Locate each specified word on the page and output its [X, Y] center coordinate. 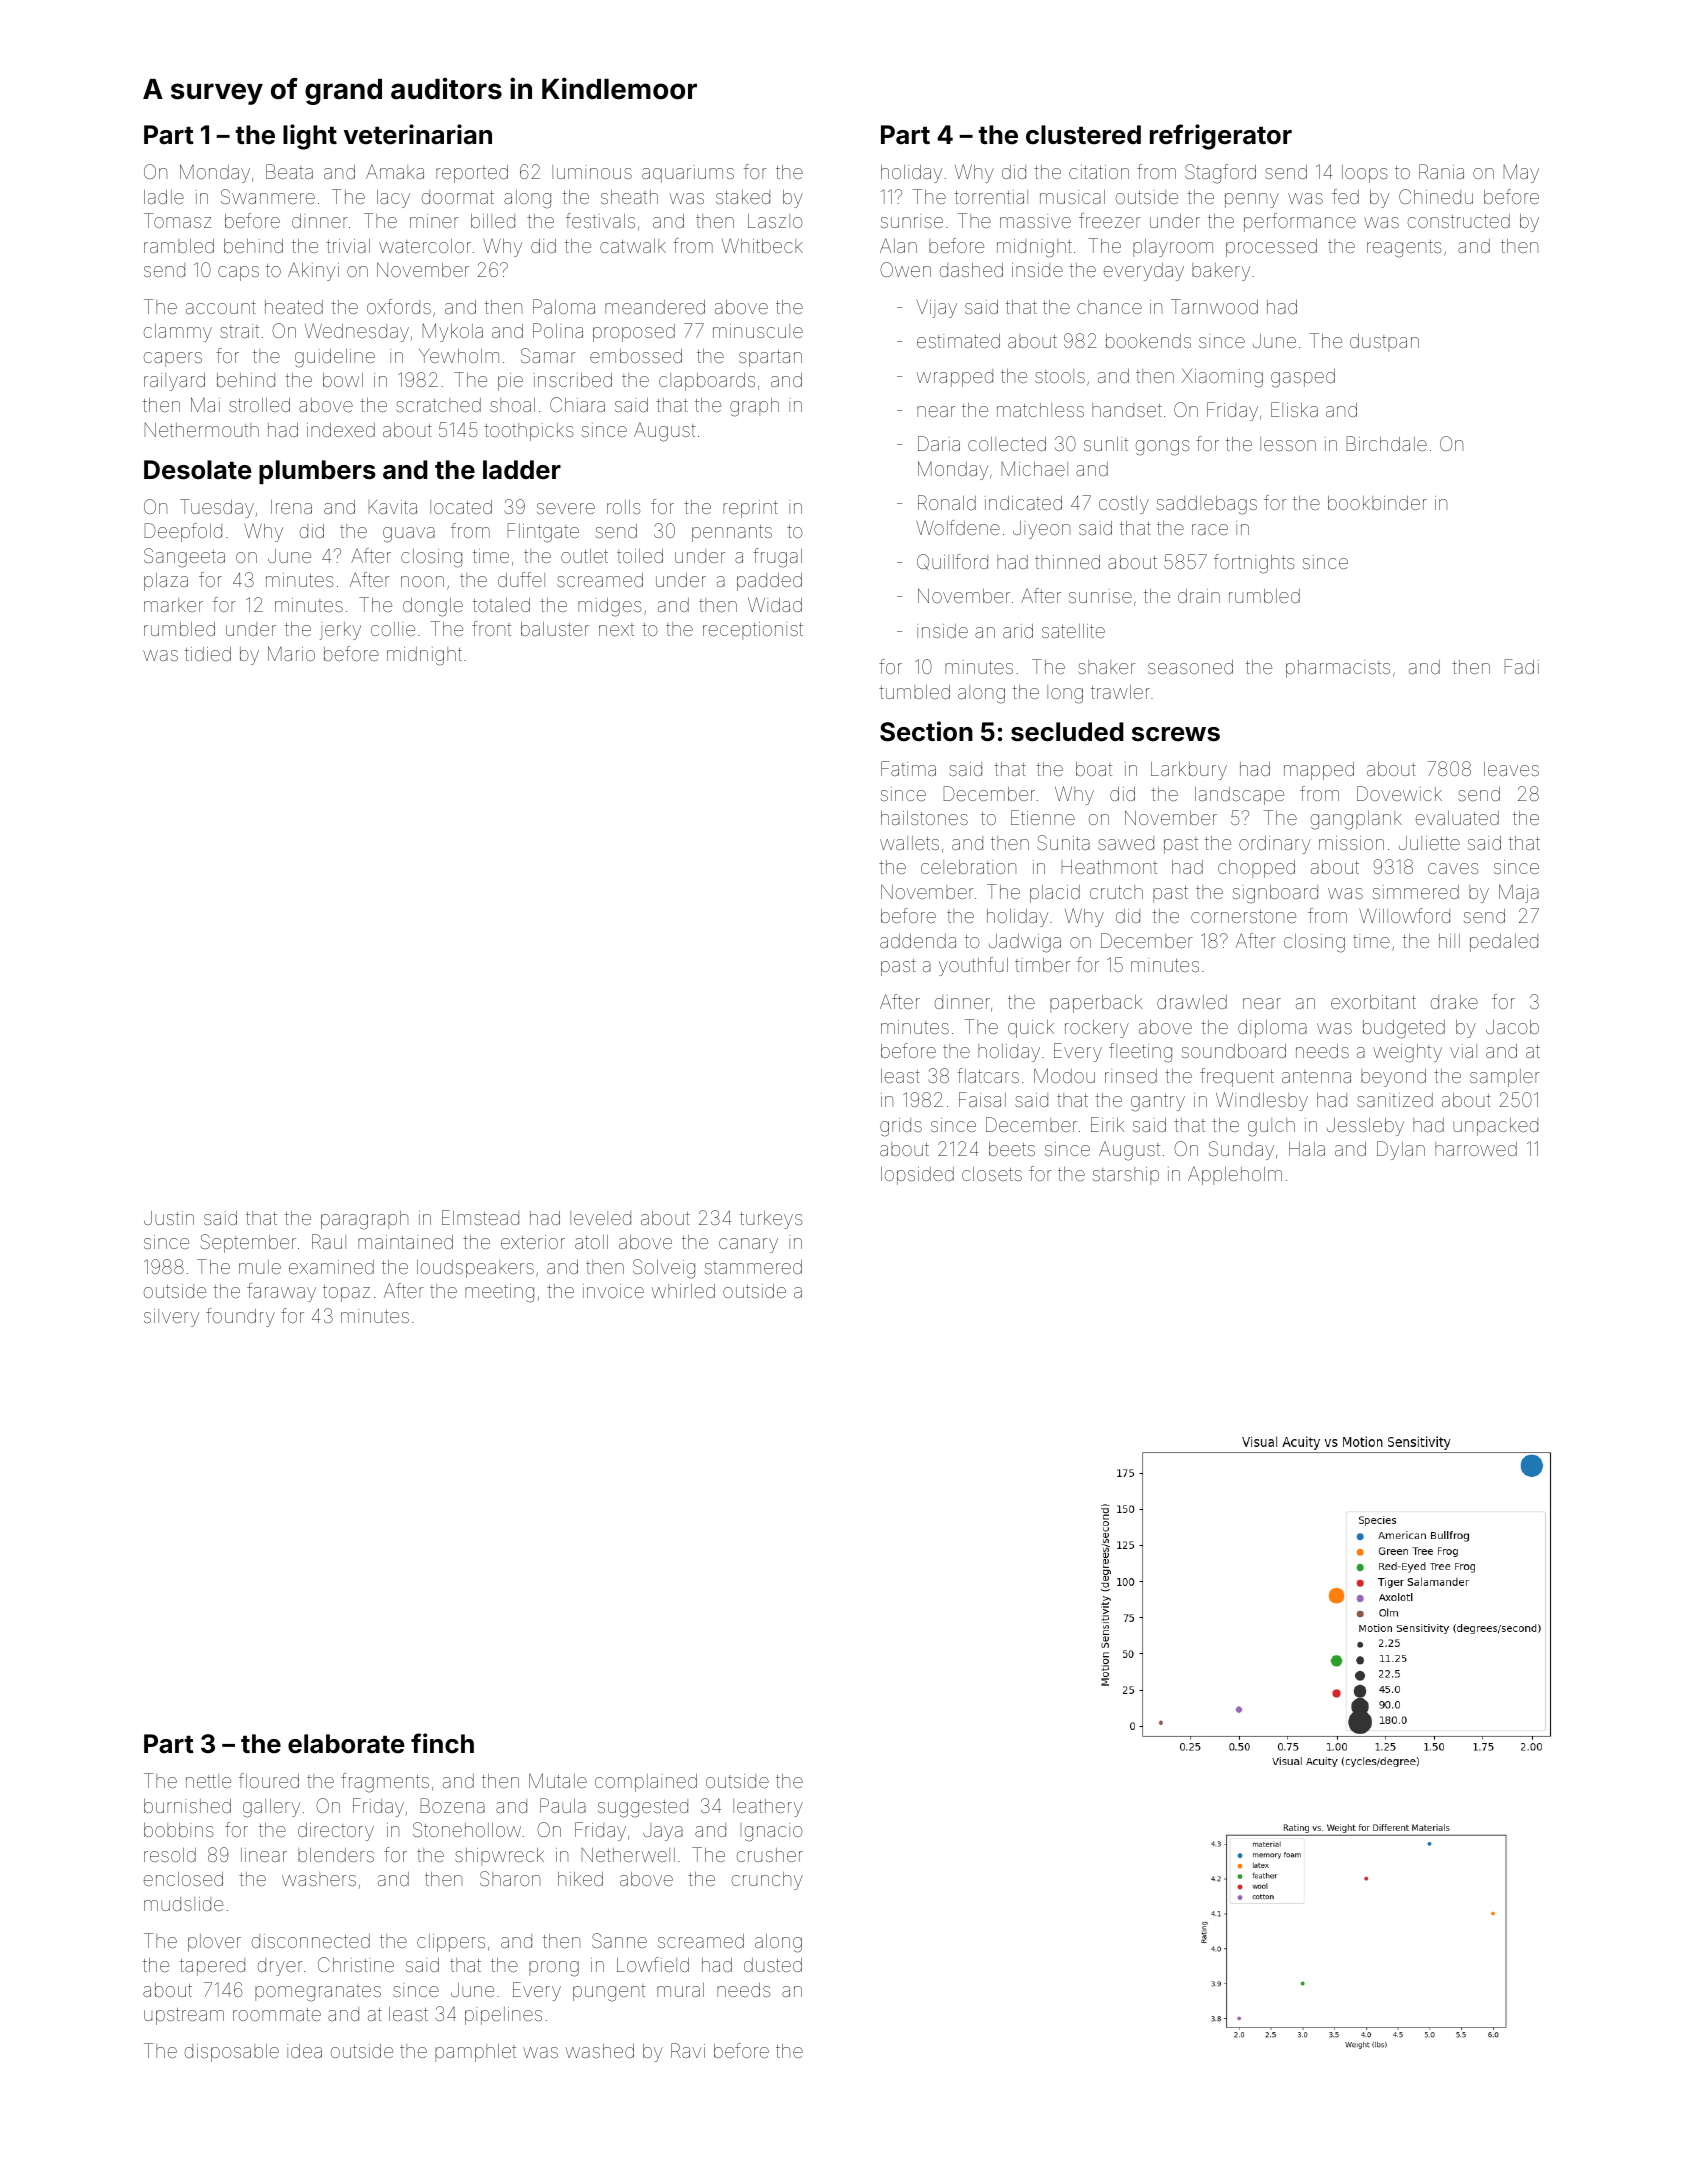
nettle [208, 1781]
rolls [624, 507]
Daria [939, 443]
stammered [753, 1267]
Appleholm [1235, 1175]
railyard [174, 382]
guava [409, 535]
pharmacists [1338, 669]
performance [1300, 222]
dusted [773, 1965]
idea [304, 2051]
